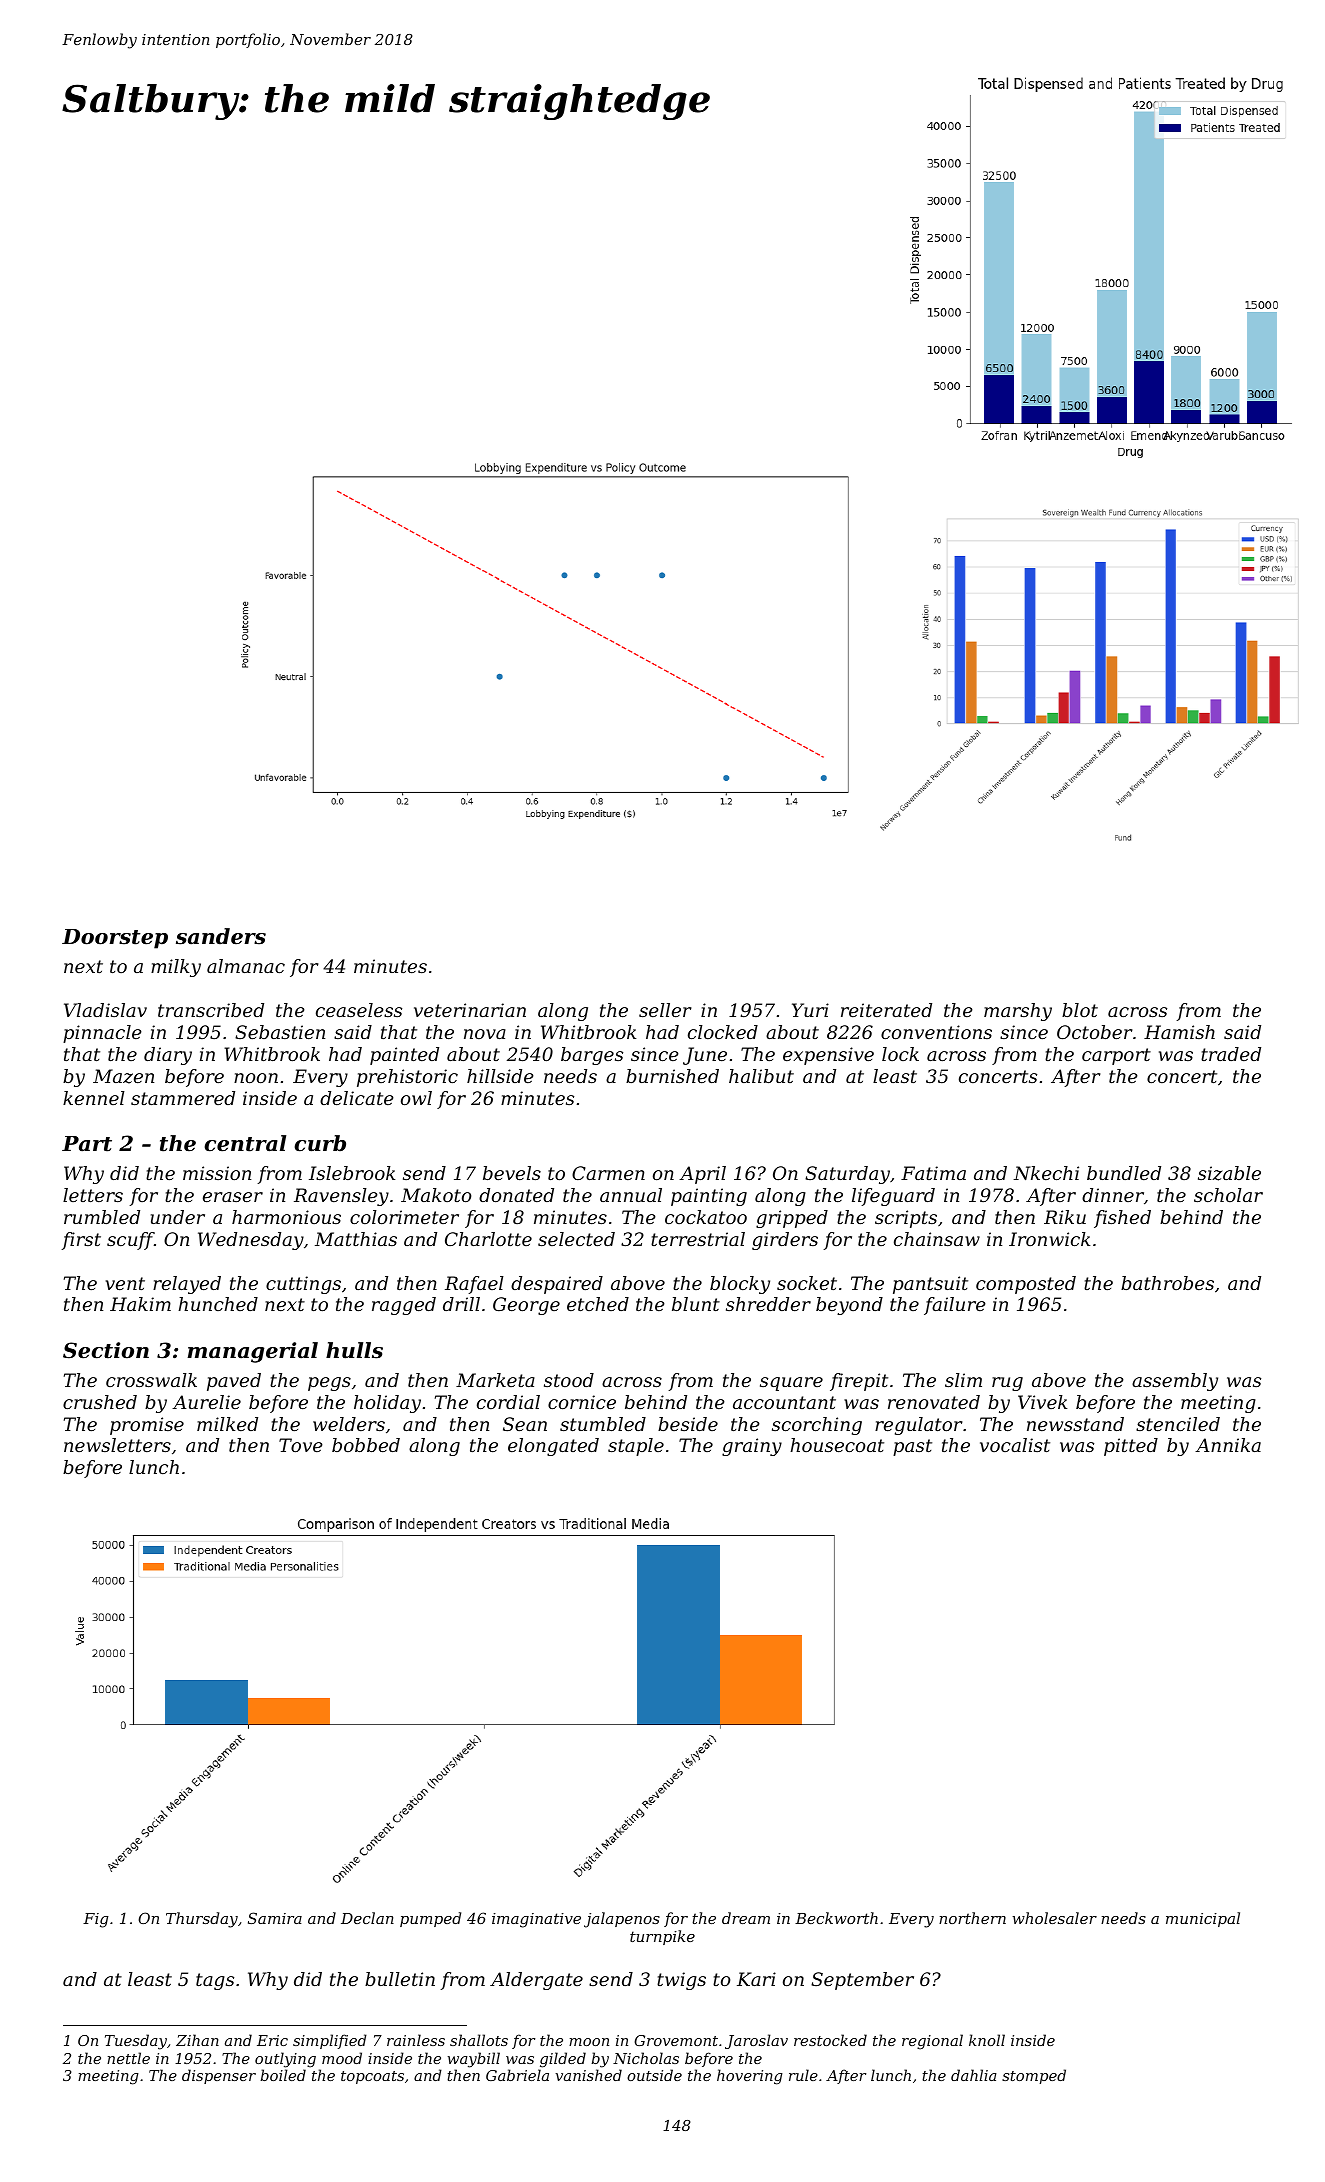  I want to click on boiled, so click(283, 2075).
